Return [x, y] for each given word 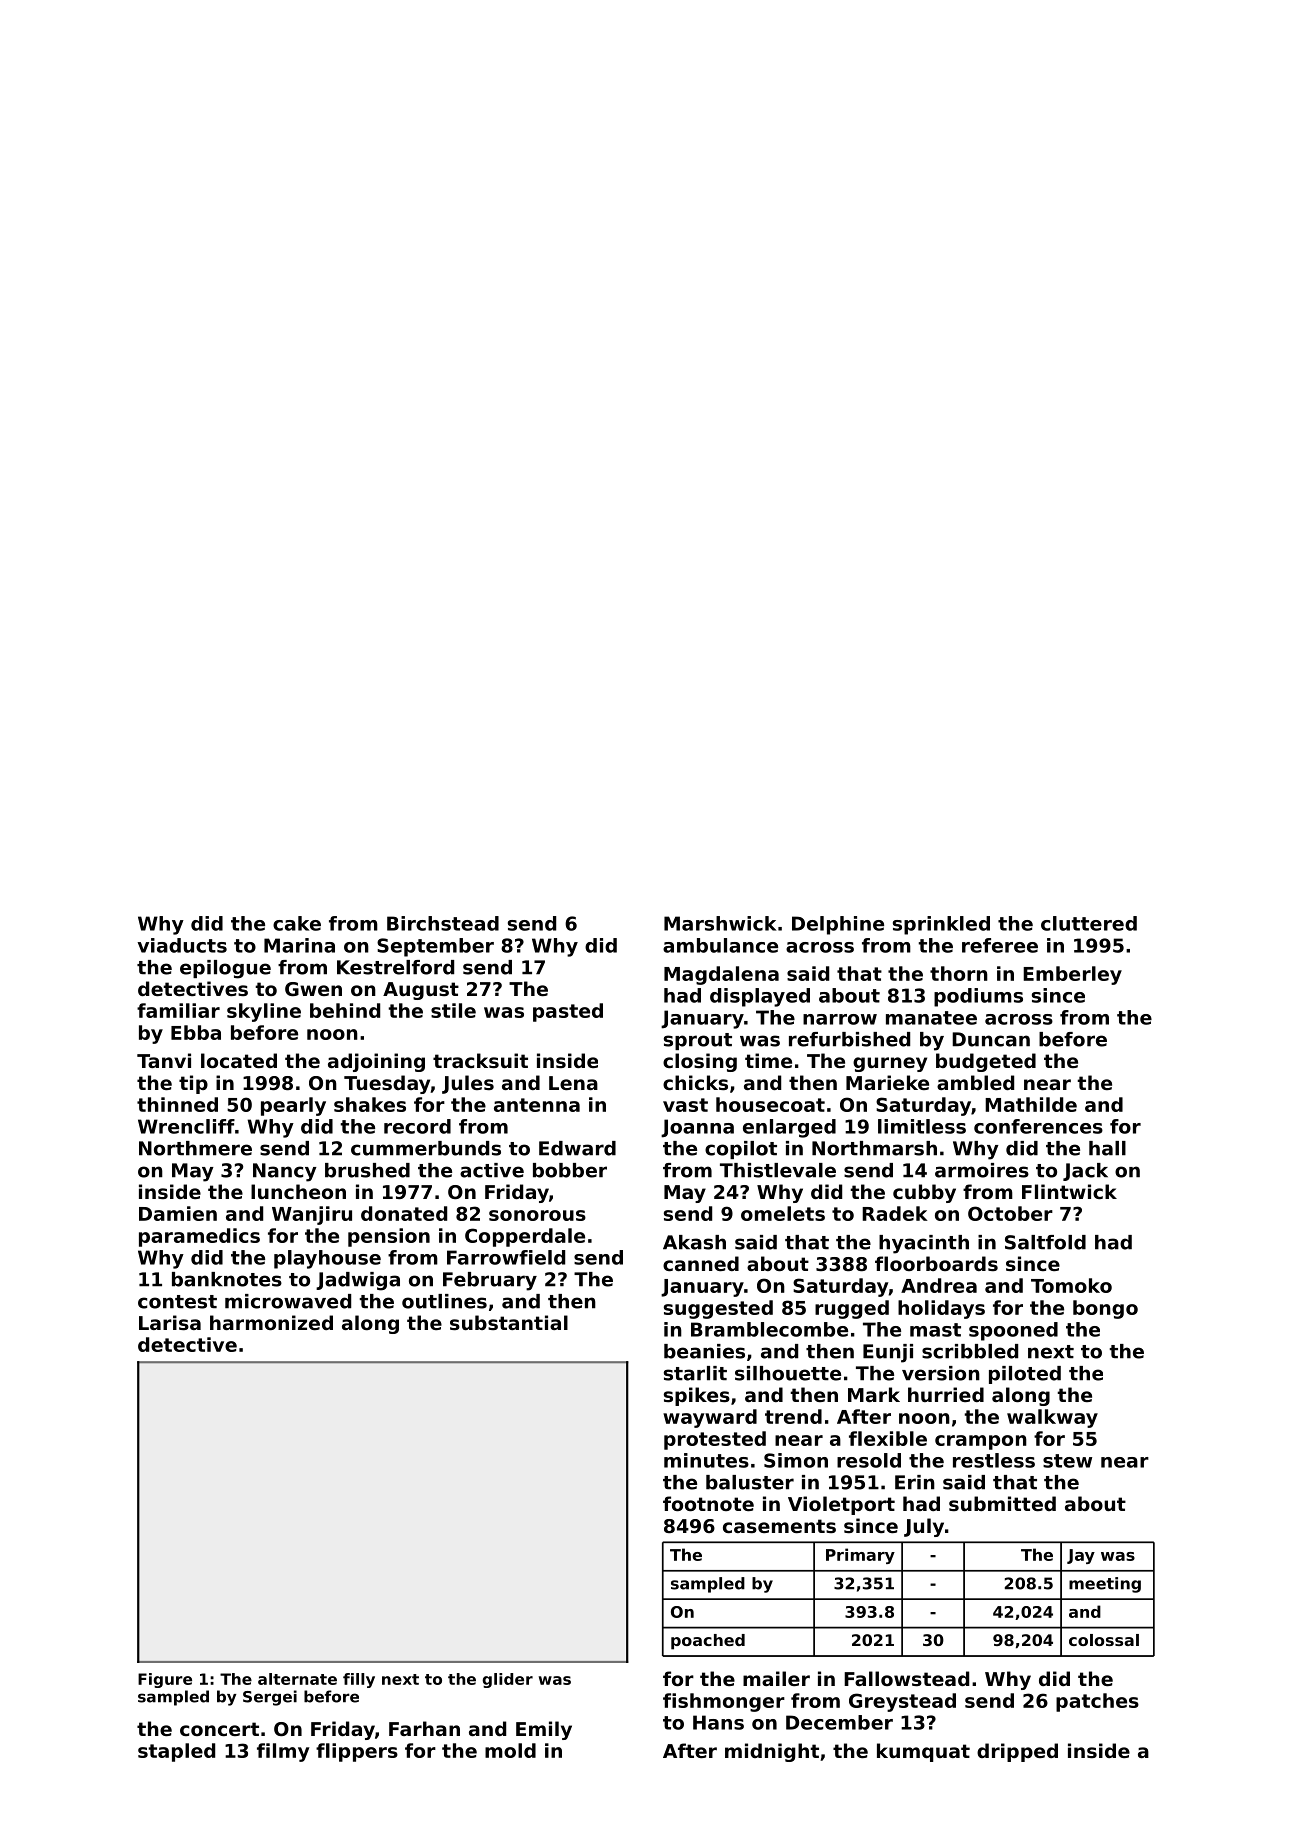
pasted [568, 1012]
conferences [1038, 1126]
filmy [283, 1752]
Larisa [170, 1323]
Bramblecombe [769, 1329]
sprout [698, 1041]
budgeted [986, 1062]
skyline [264, 1012]
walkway [1052, 1418]
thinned [177, 1104]
